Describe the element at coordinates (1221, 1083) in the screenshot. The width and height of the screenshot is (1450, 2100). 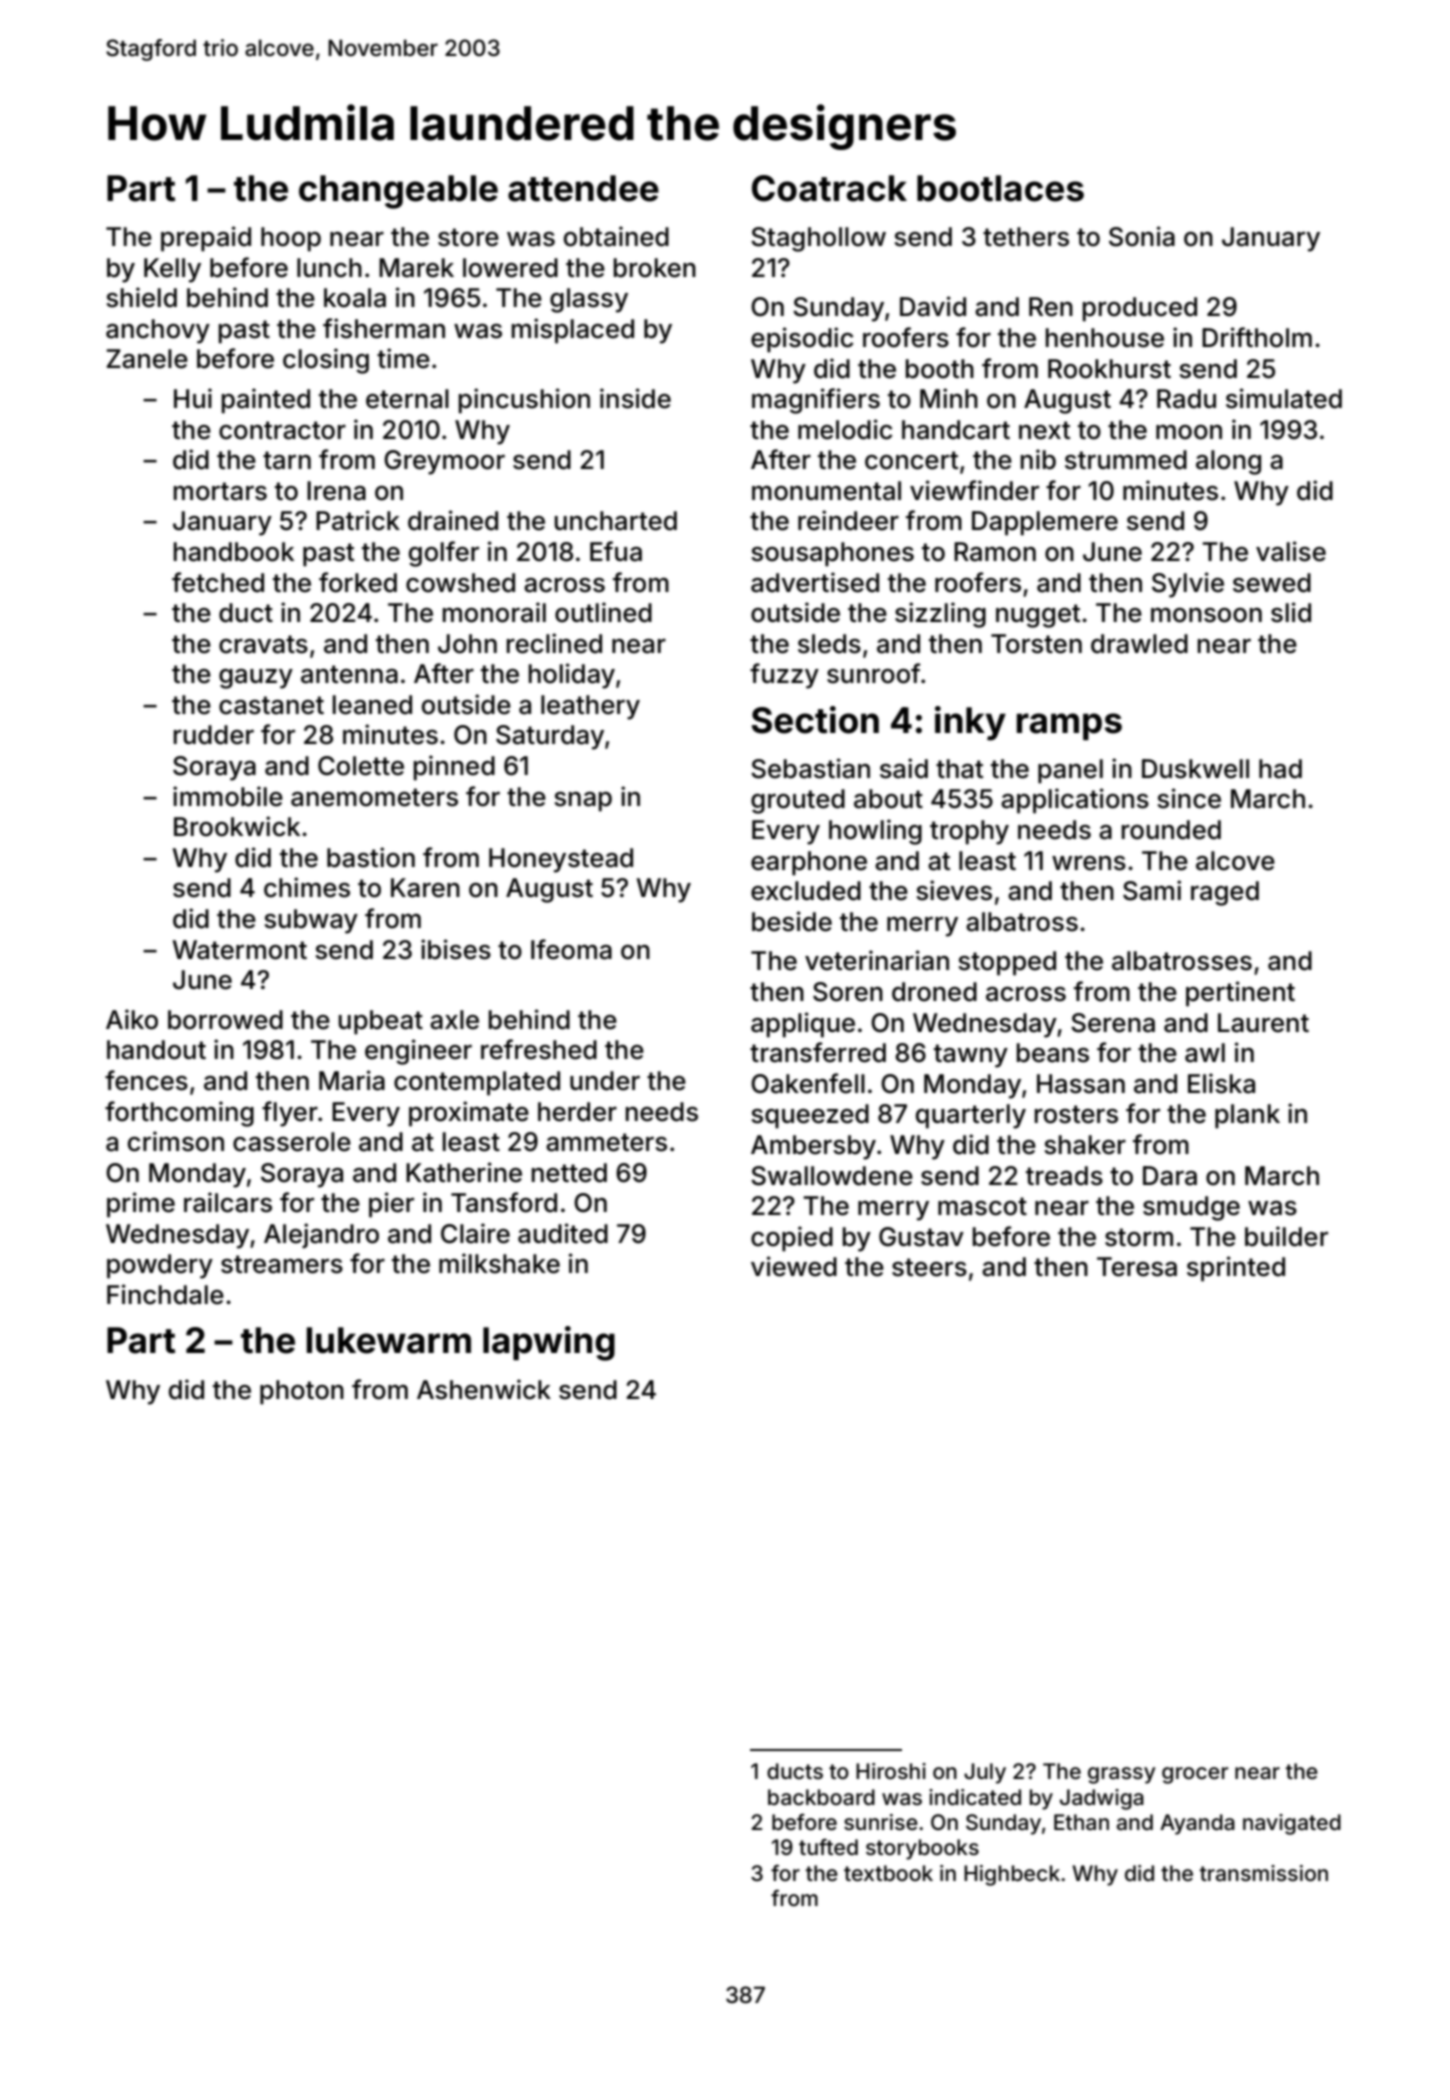
I see `Eliska` at that location.
